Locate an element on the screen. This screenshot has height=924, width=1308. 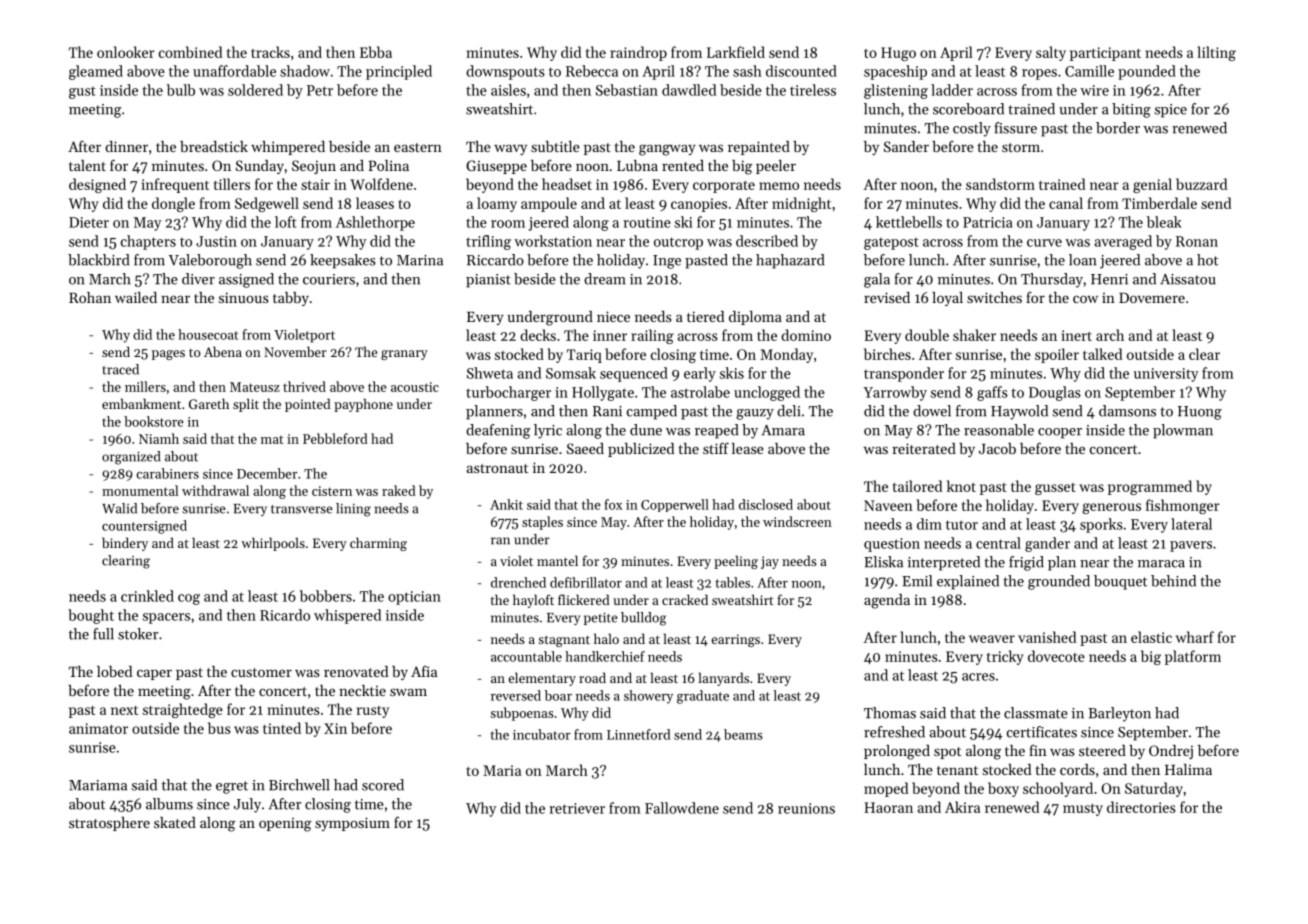
tracks is located at coordinates (270, 52).
